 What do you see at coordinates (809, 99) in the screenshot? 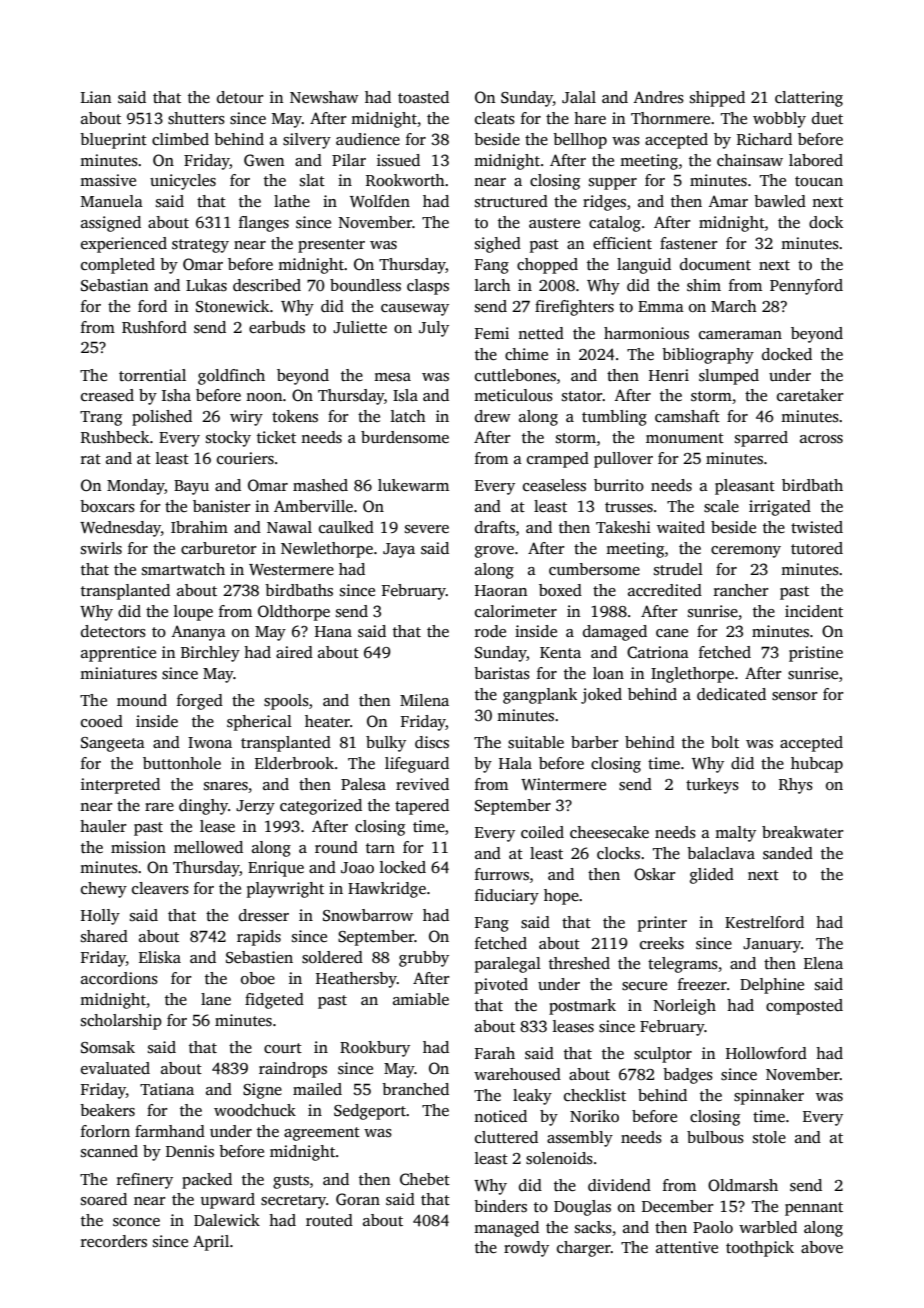
I see `clattering` at bounding box center [809, 99].
